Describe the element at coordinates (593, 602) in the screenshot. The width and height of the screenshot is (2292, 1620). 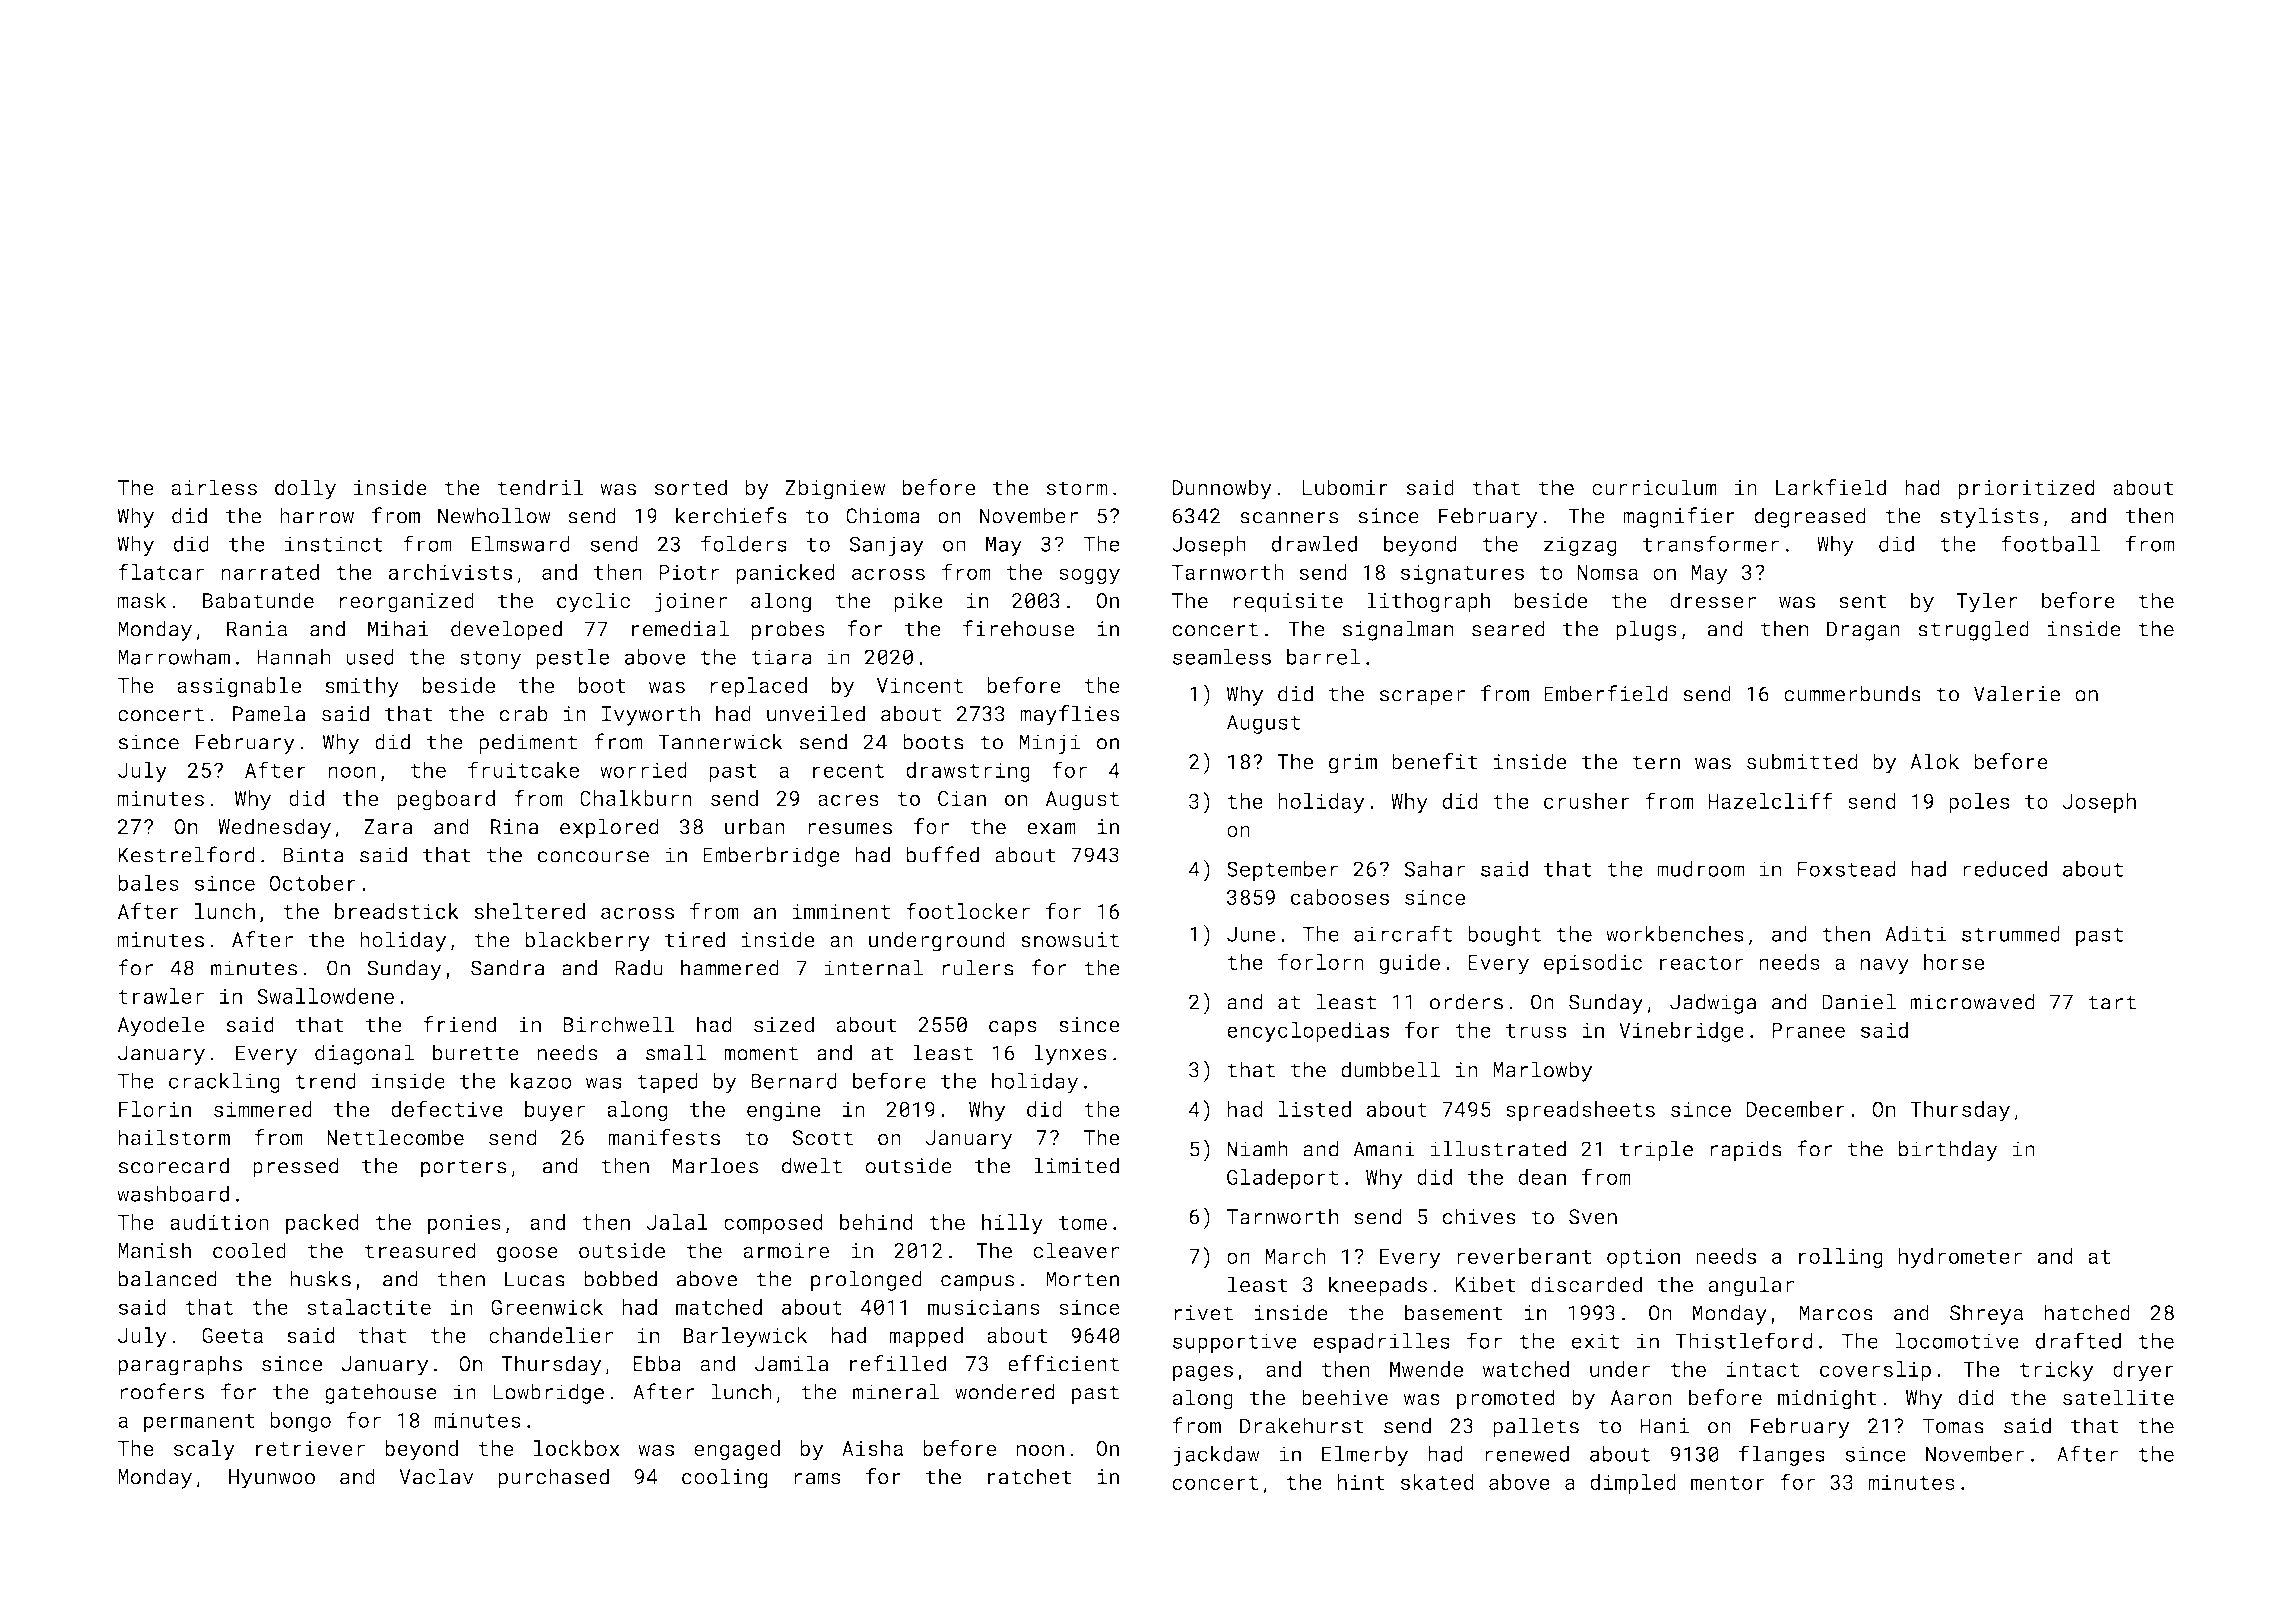
I see `cyclic` at that location.
